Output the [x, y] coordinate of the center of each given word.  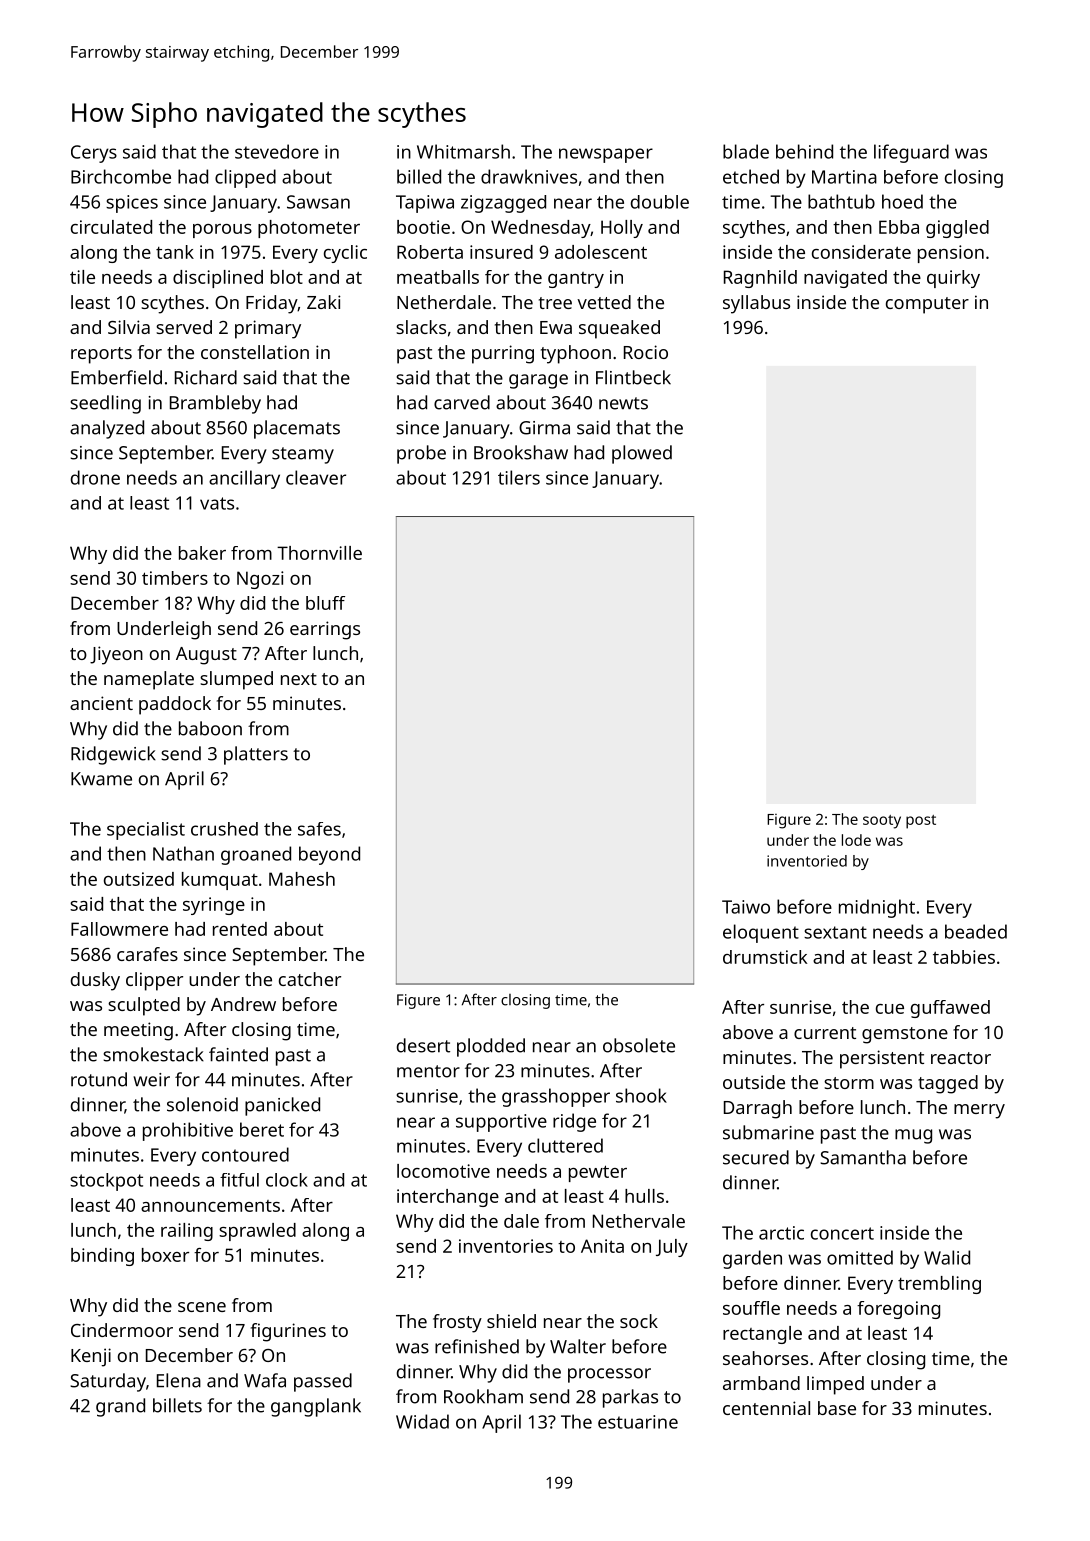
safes [319, 829]
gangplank [316, 1407]
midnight [877, 908]
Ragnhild [760, 279]
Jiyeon [116, 655]
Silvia [129, 327]
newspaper [606, 155]
